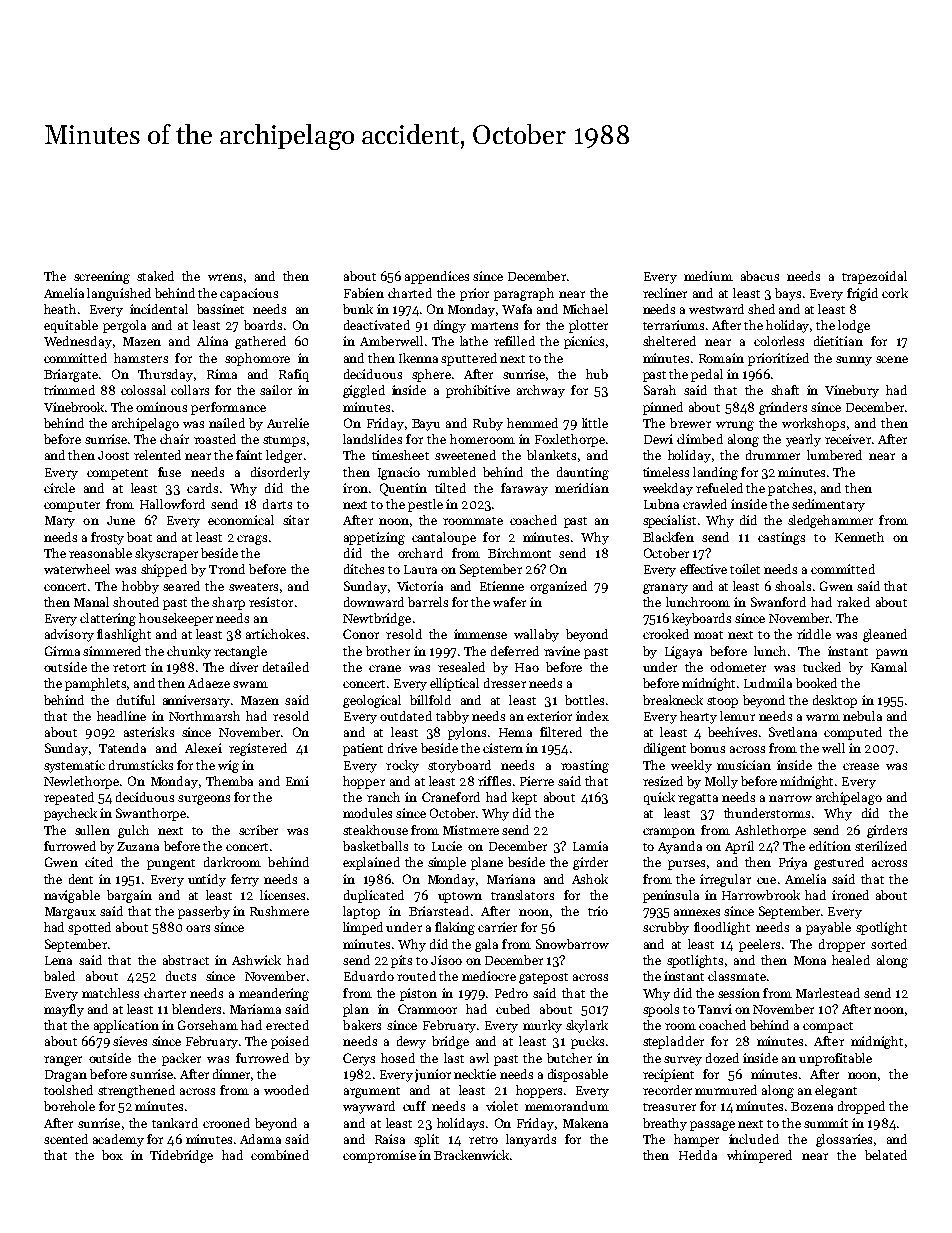 This page has height=1233, width=952. Describe the element at coordinates (232, 1075) in the page. I see `dinner` at that location.
